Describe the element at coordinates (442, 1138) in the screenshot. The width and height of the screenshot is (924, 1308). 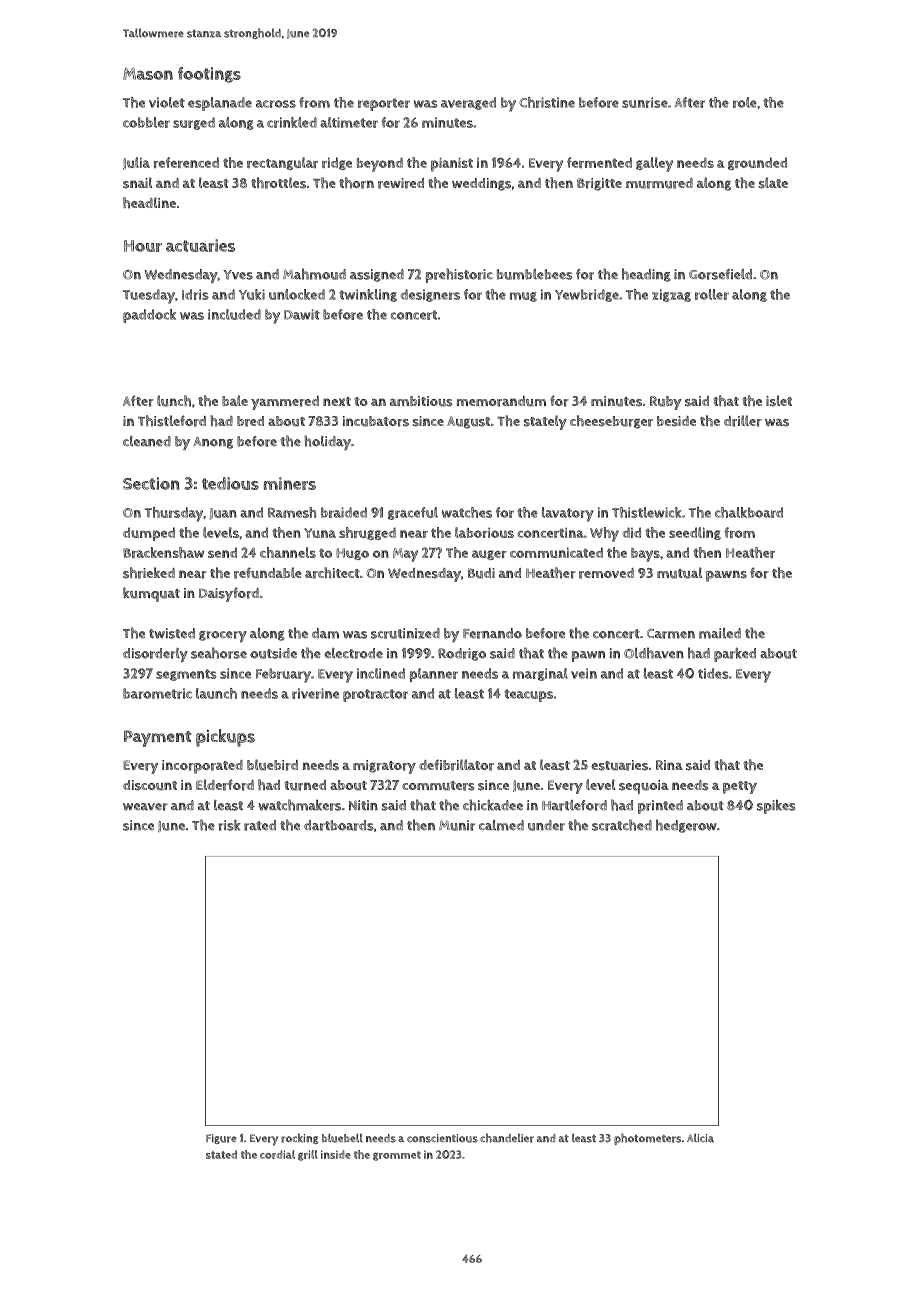
I see `conscientious` at that location.
